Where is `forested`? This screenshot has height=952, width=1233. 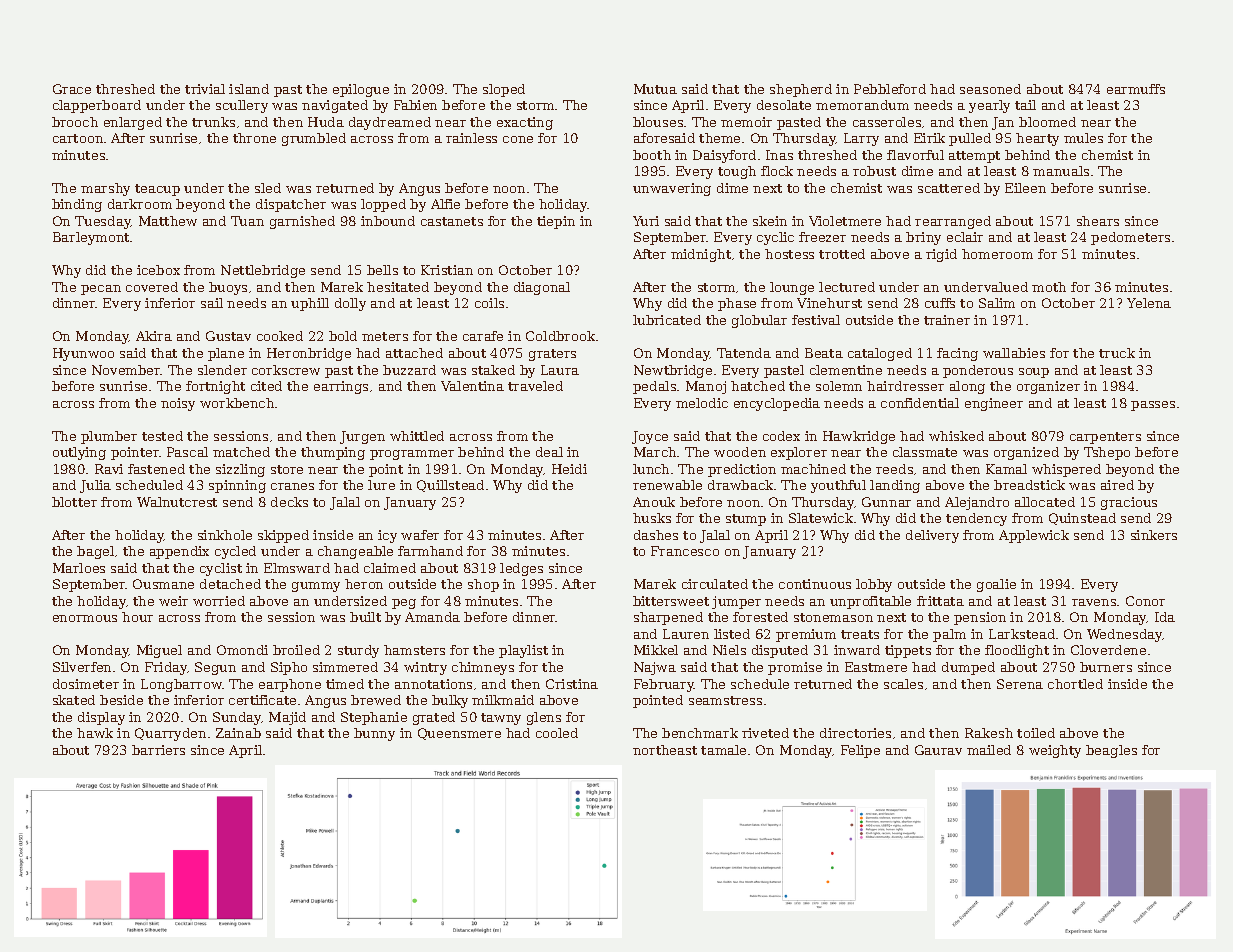
forested is located at coordinates (760, 617).
